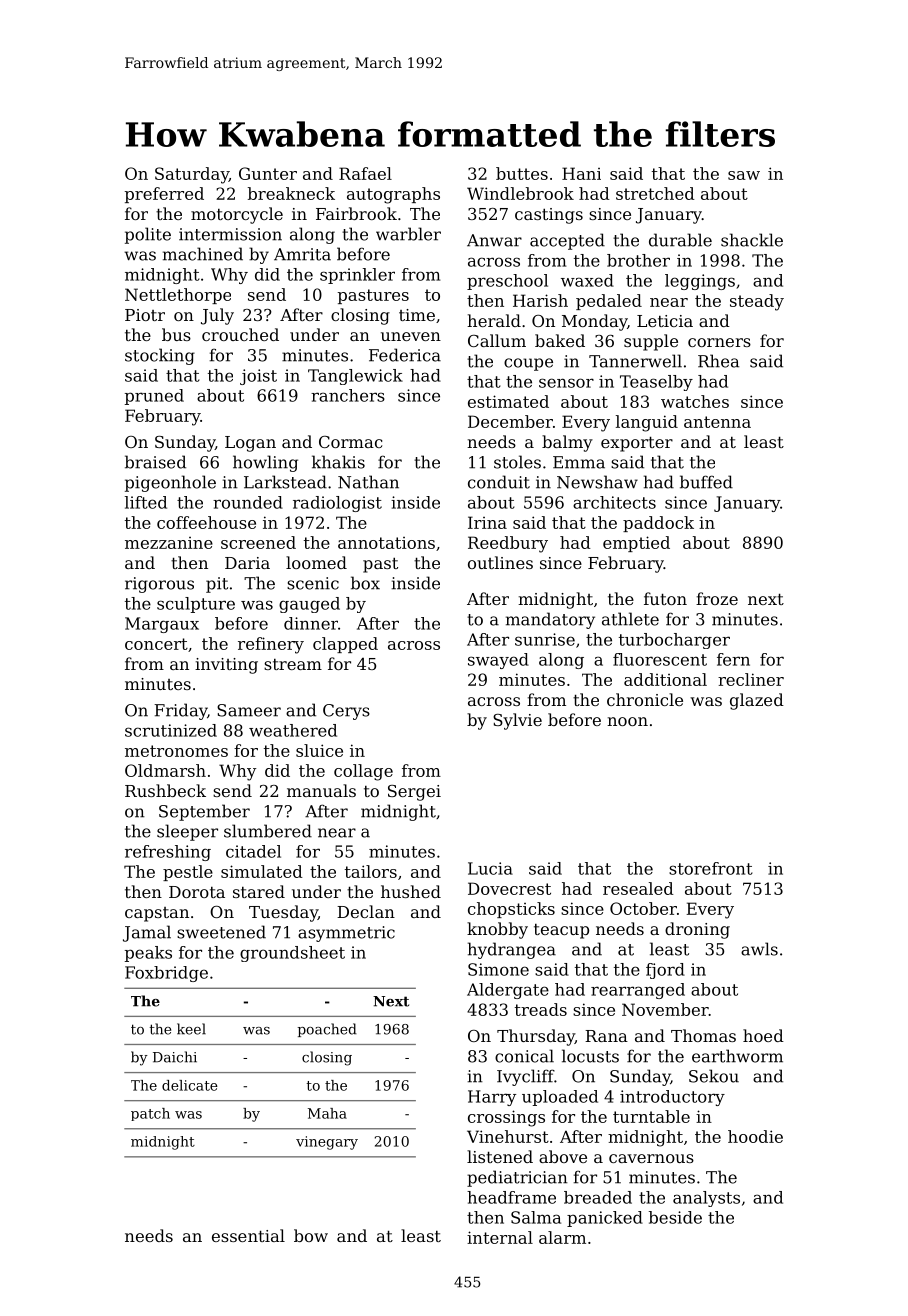  Describe the element at coordinates (268, 173) in the page. I see `Gunter` at that location.
